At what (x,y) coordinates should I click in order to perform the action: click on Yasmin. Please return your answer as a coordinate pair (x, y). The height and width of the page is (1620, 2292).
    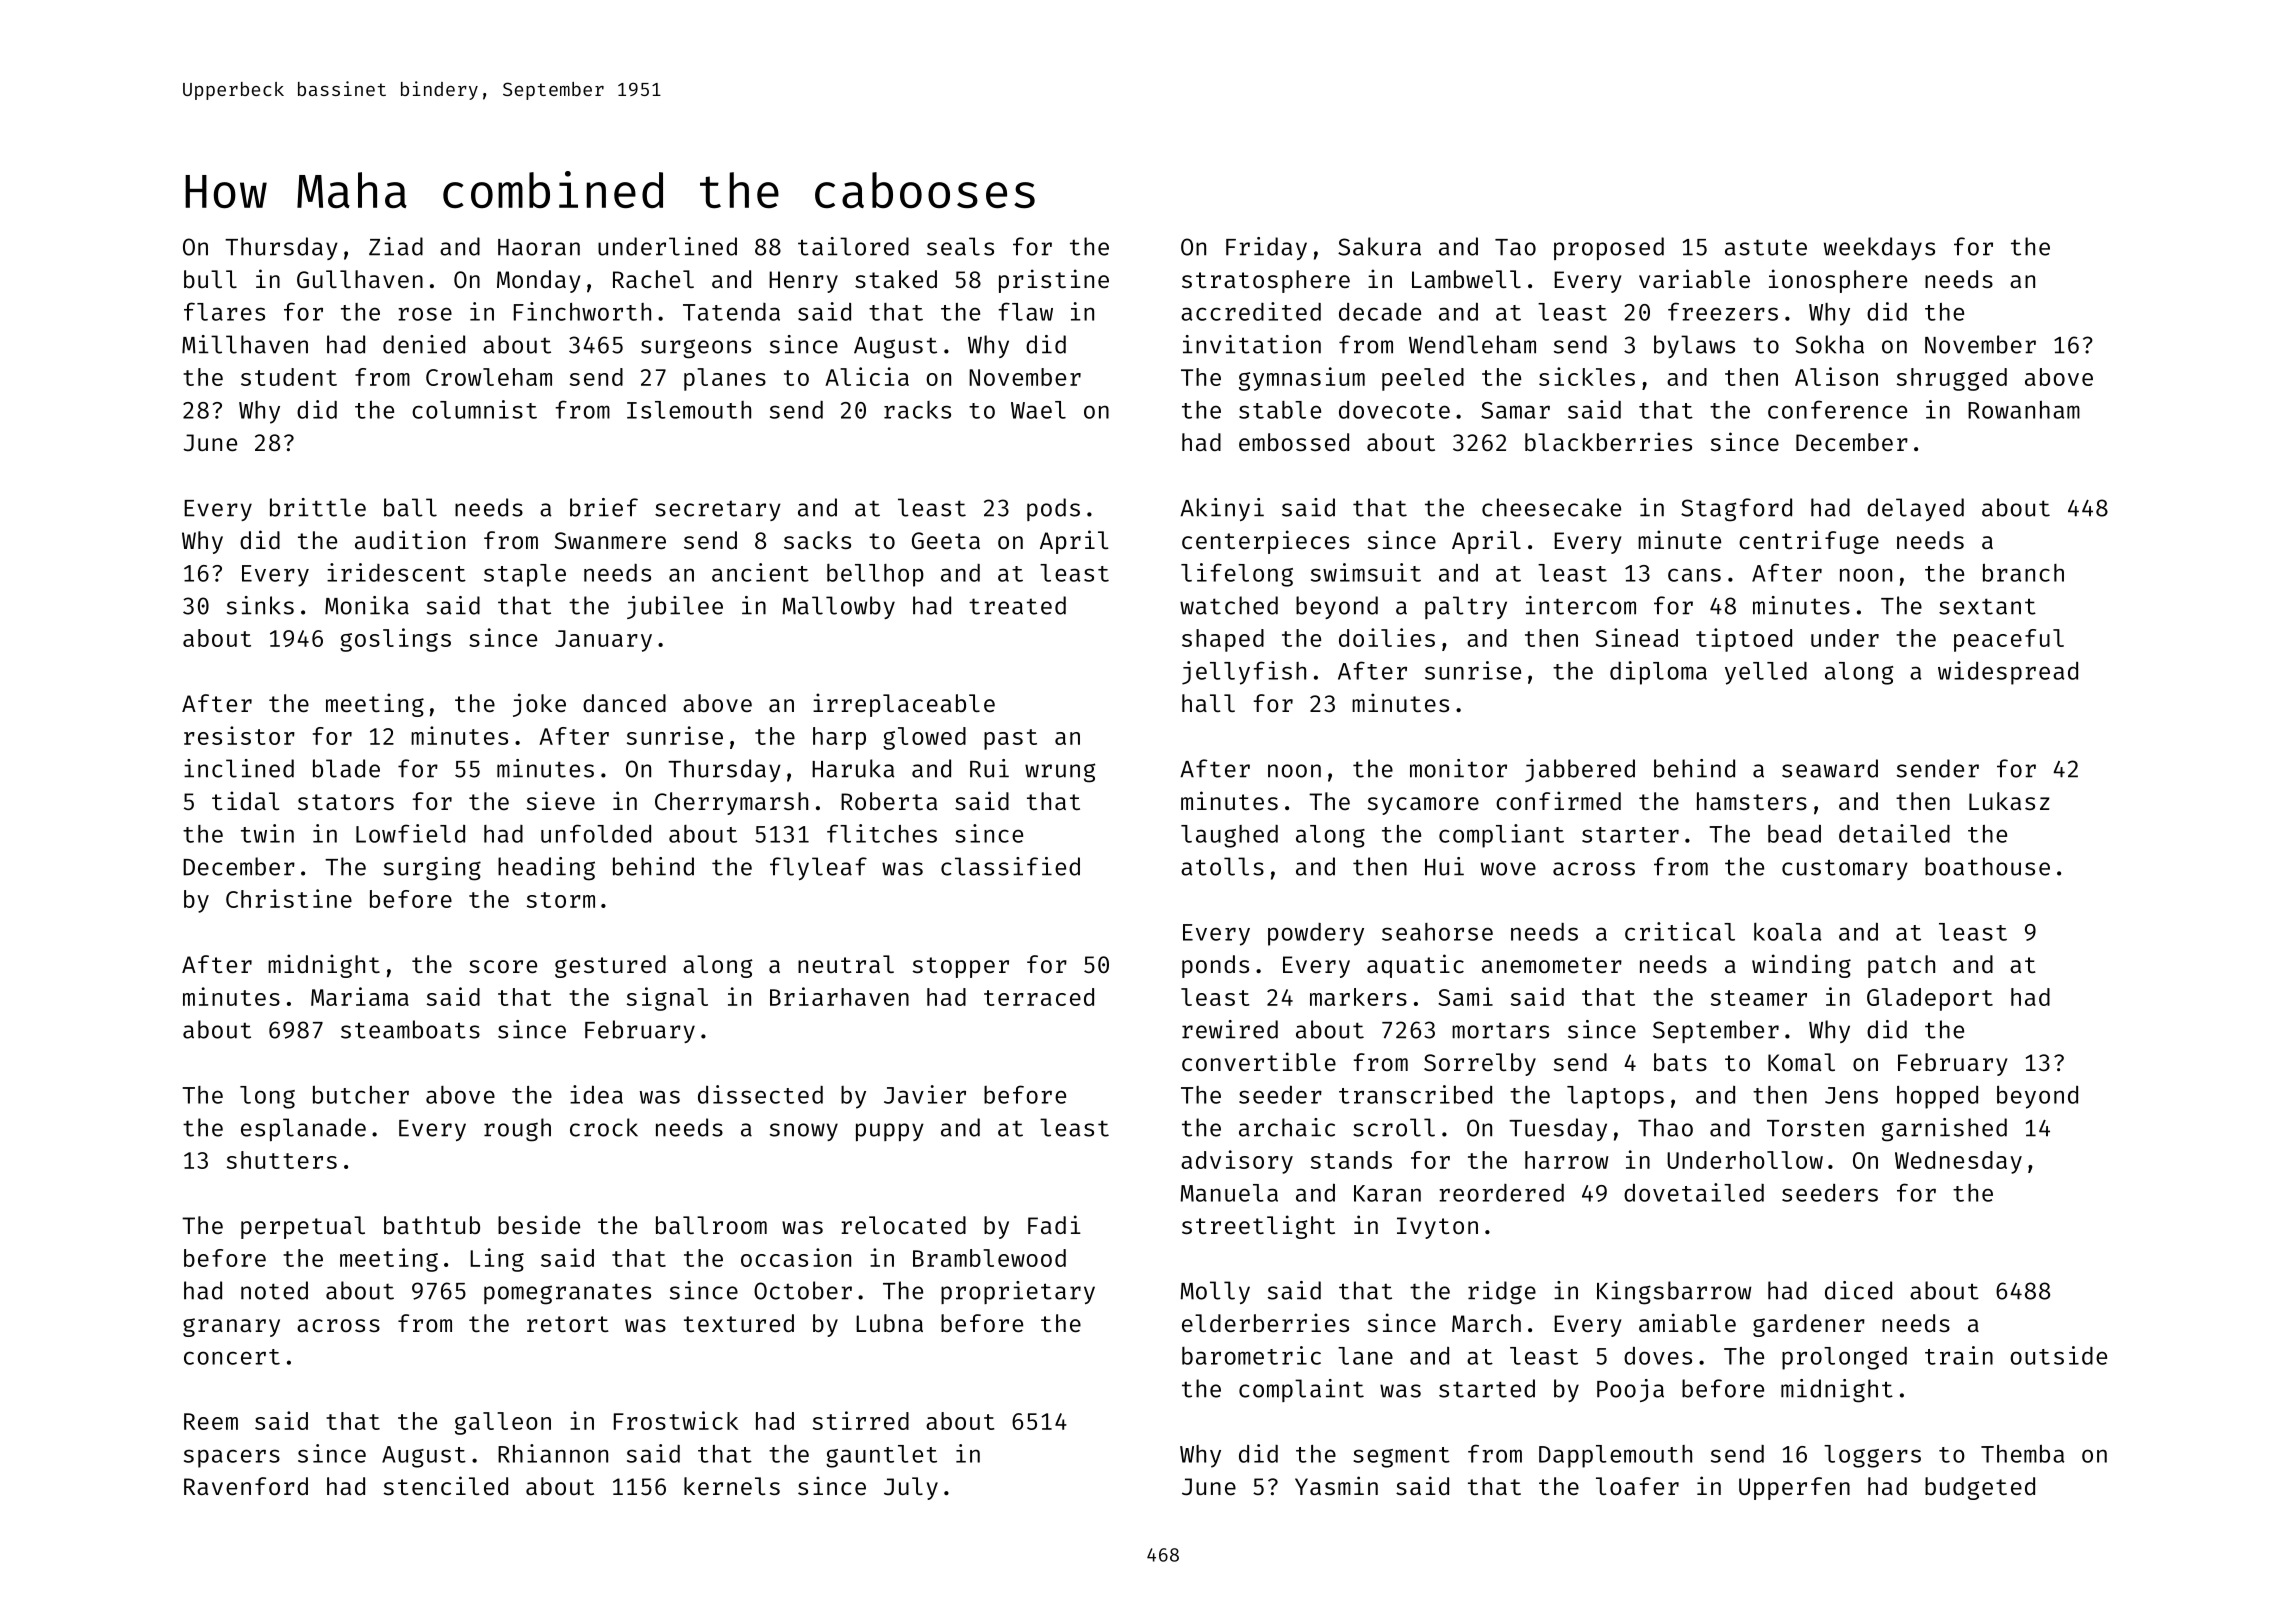
    Looking at the image, I should click on (1336, 1485).
